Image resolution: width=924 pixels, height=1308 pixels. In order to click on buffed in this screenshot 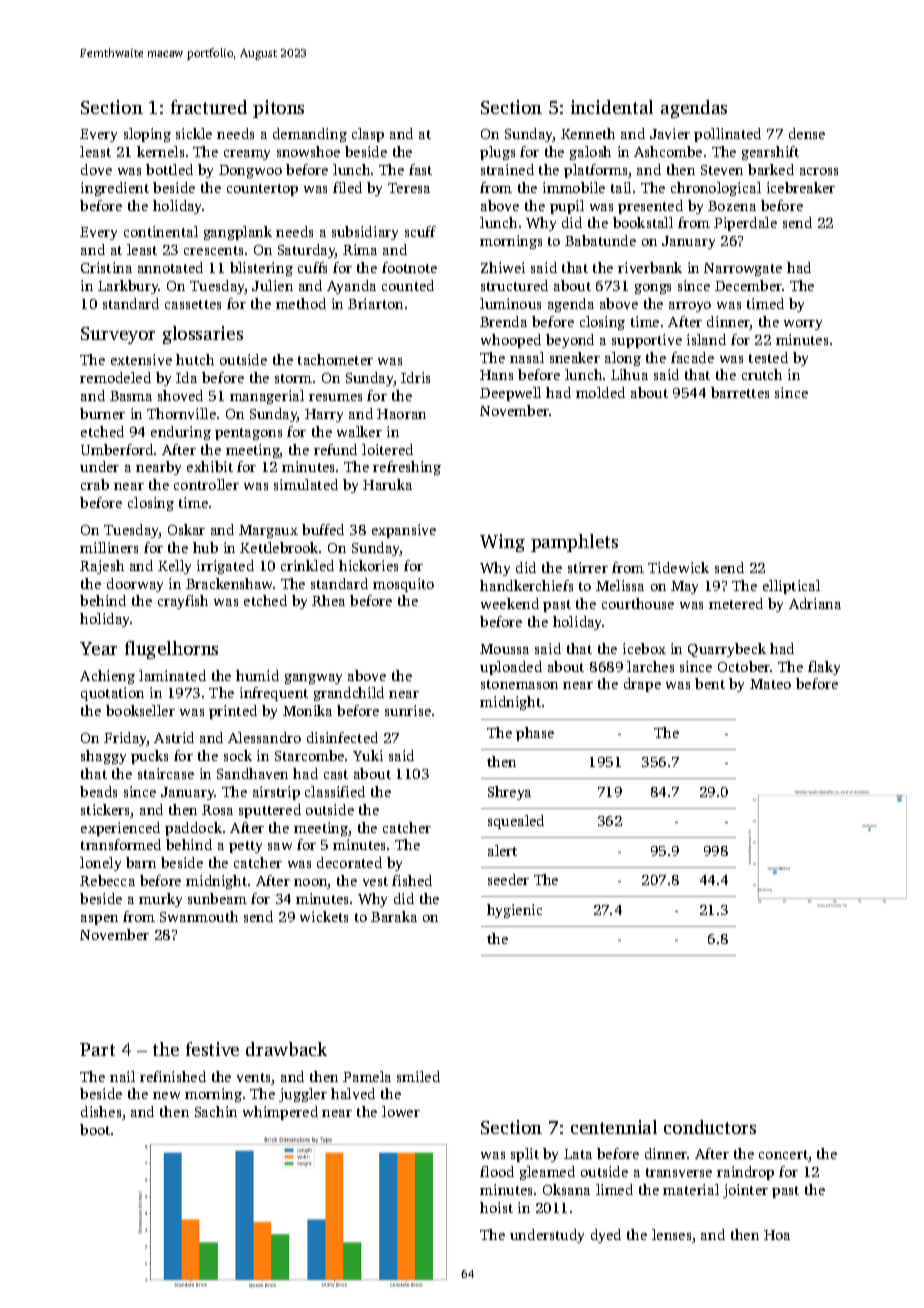, I will do `click(323, 529)`.
